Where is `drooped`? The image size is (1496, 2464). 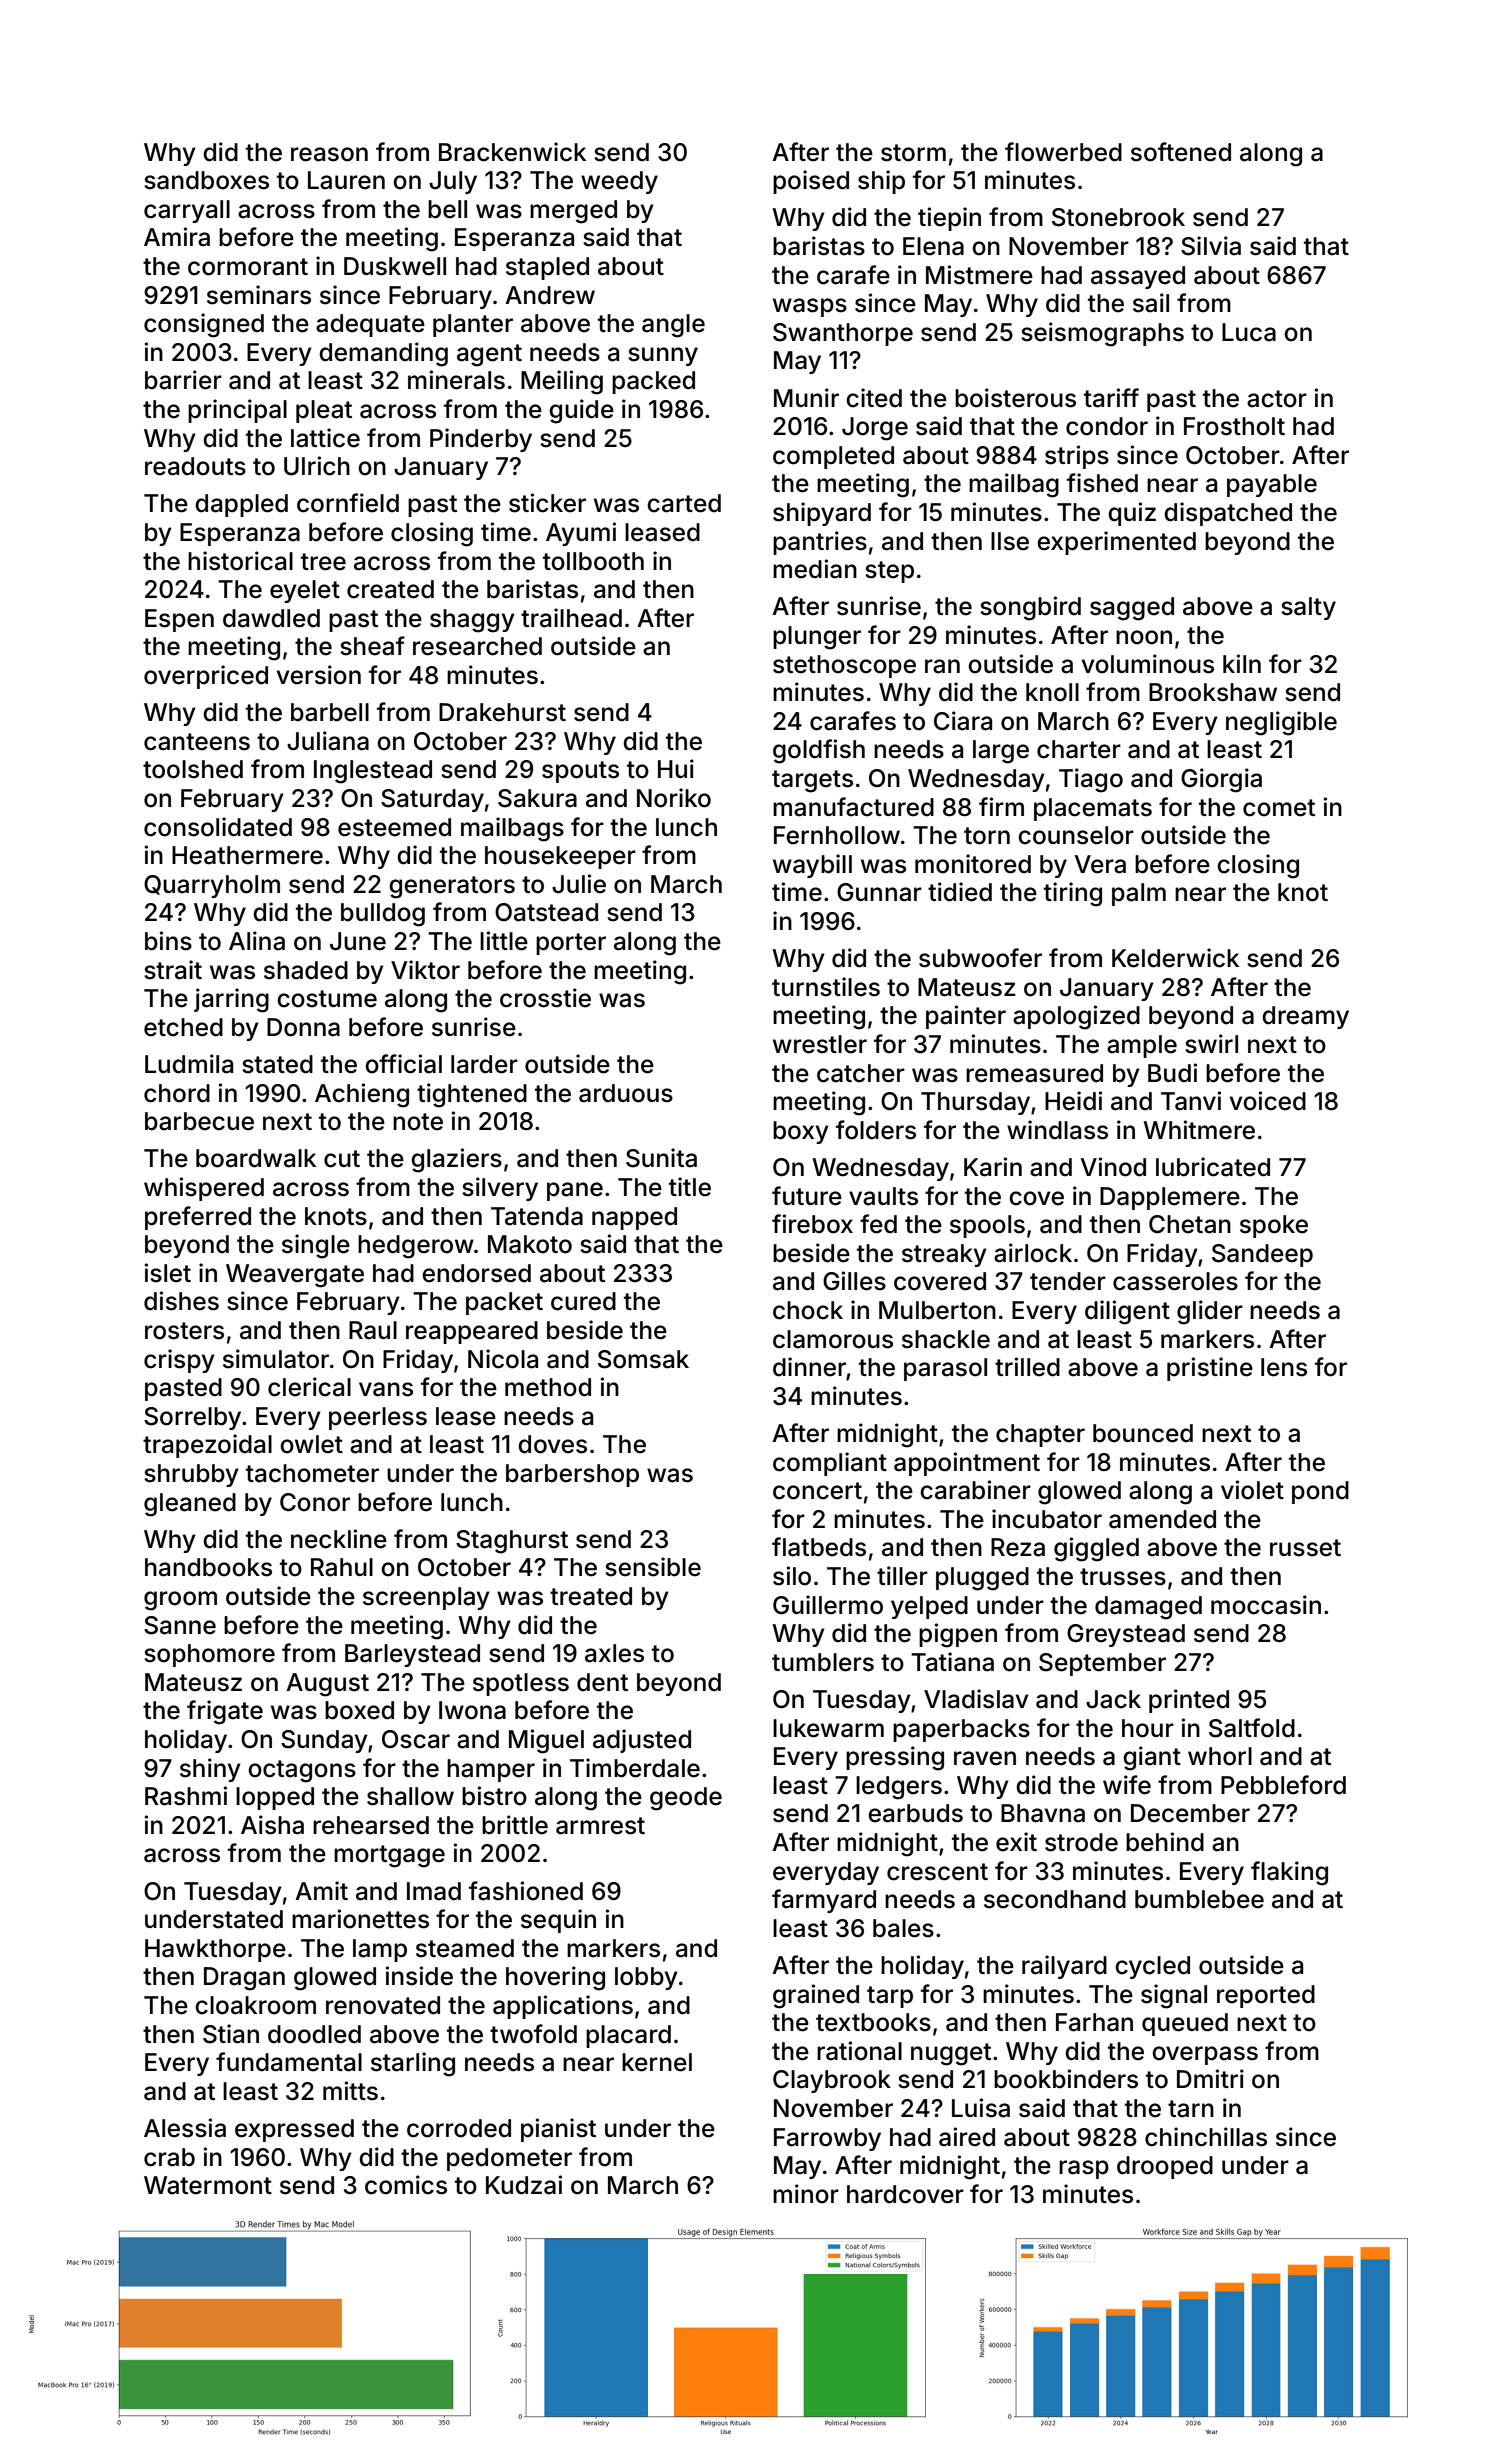
drooped is located at coordinates (1165, 2167).
